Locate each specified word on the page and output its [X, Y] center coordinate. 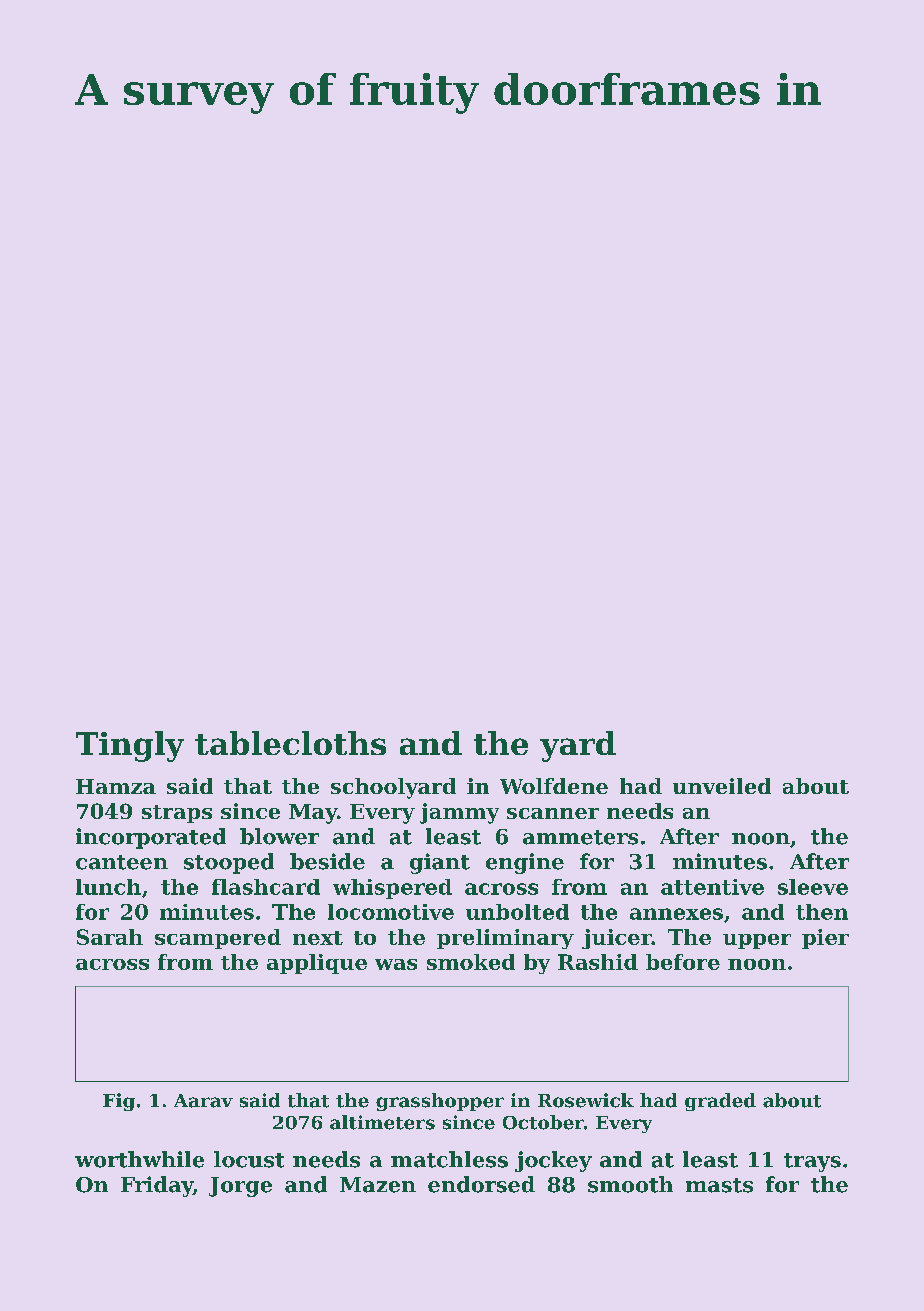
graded [720, 1102]
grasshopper [440, 1102]
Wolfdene [554, 786]
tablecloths [290, 743]
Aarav [203, 1101]
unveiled [722, 786]
